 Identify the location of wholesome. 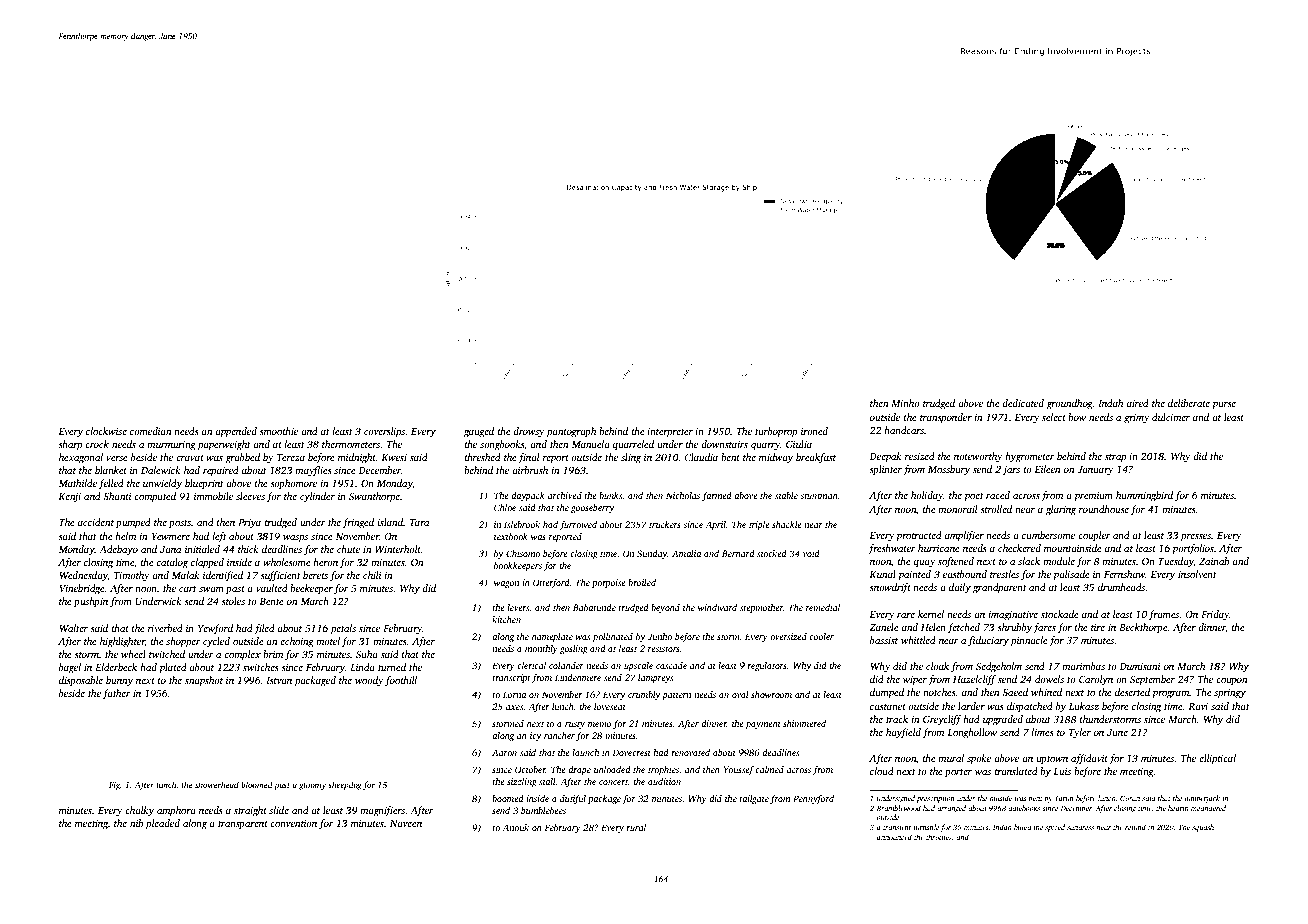
(287, 562).
